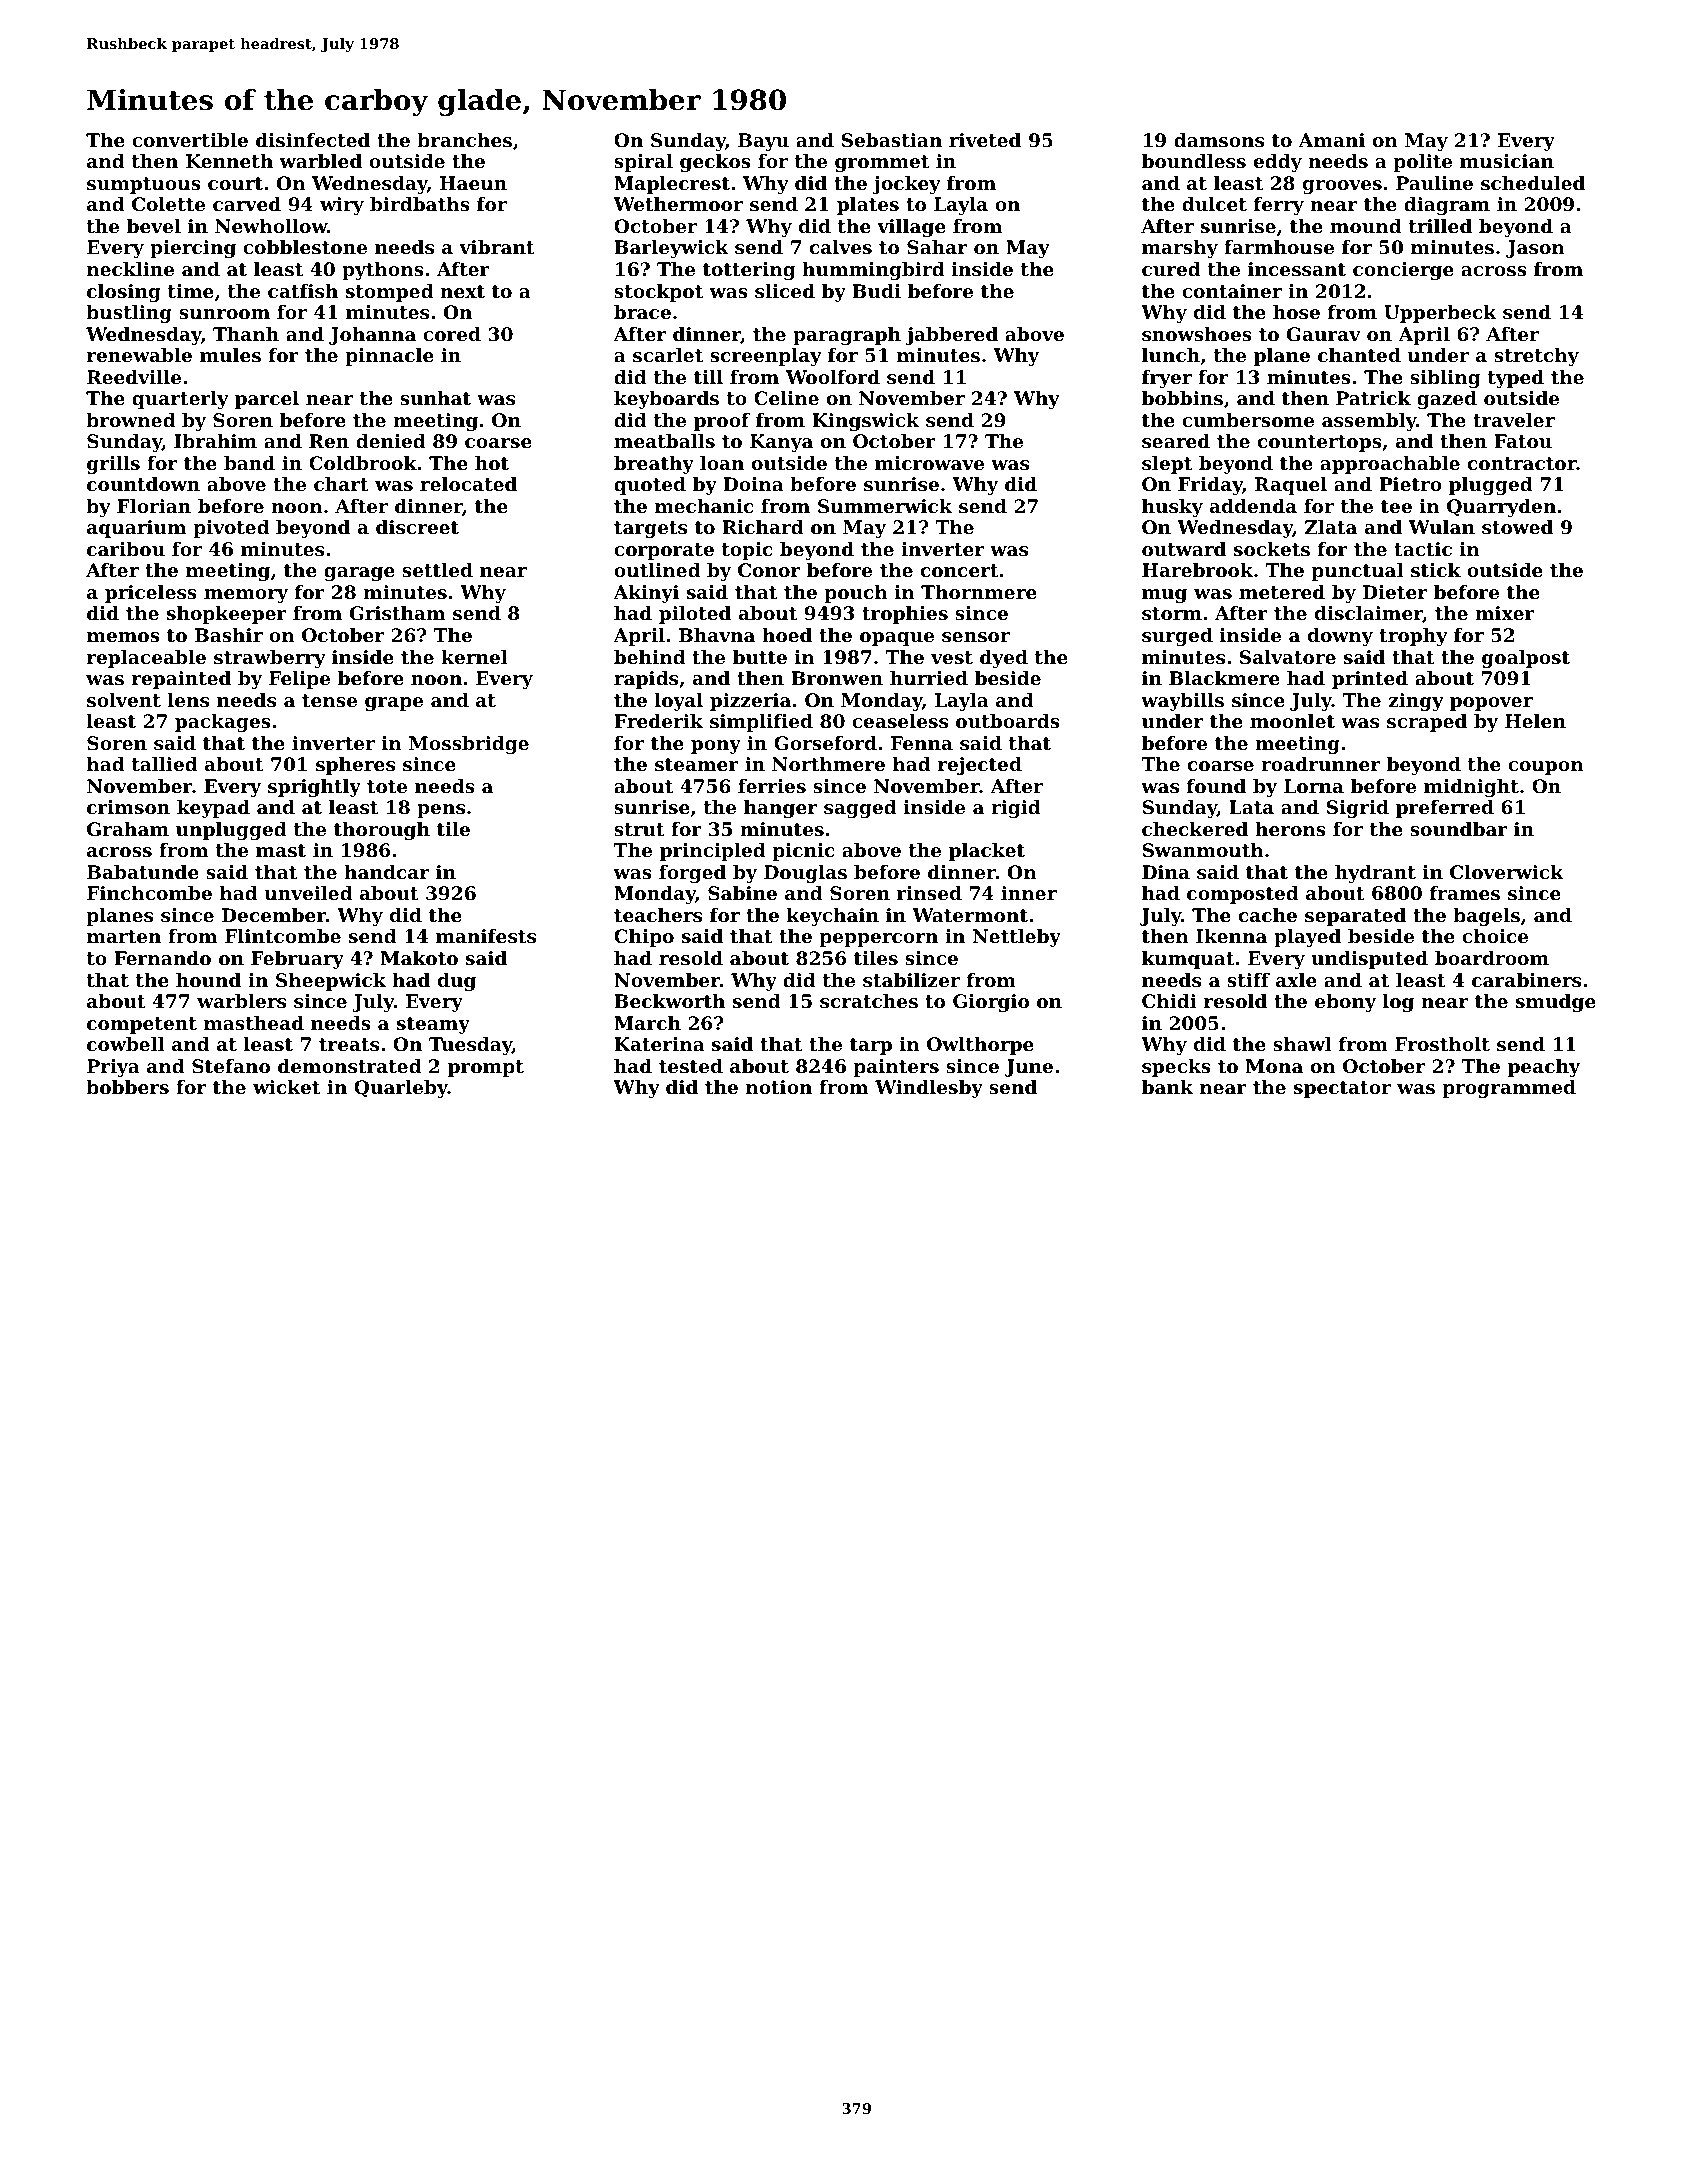 This image has height=2178, width=1683. Describe the element at coordinates (1436, 570) in the image. I see `stick` at that location.
